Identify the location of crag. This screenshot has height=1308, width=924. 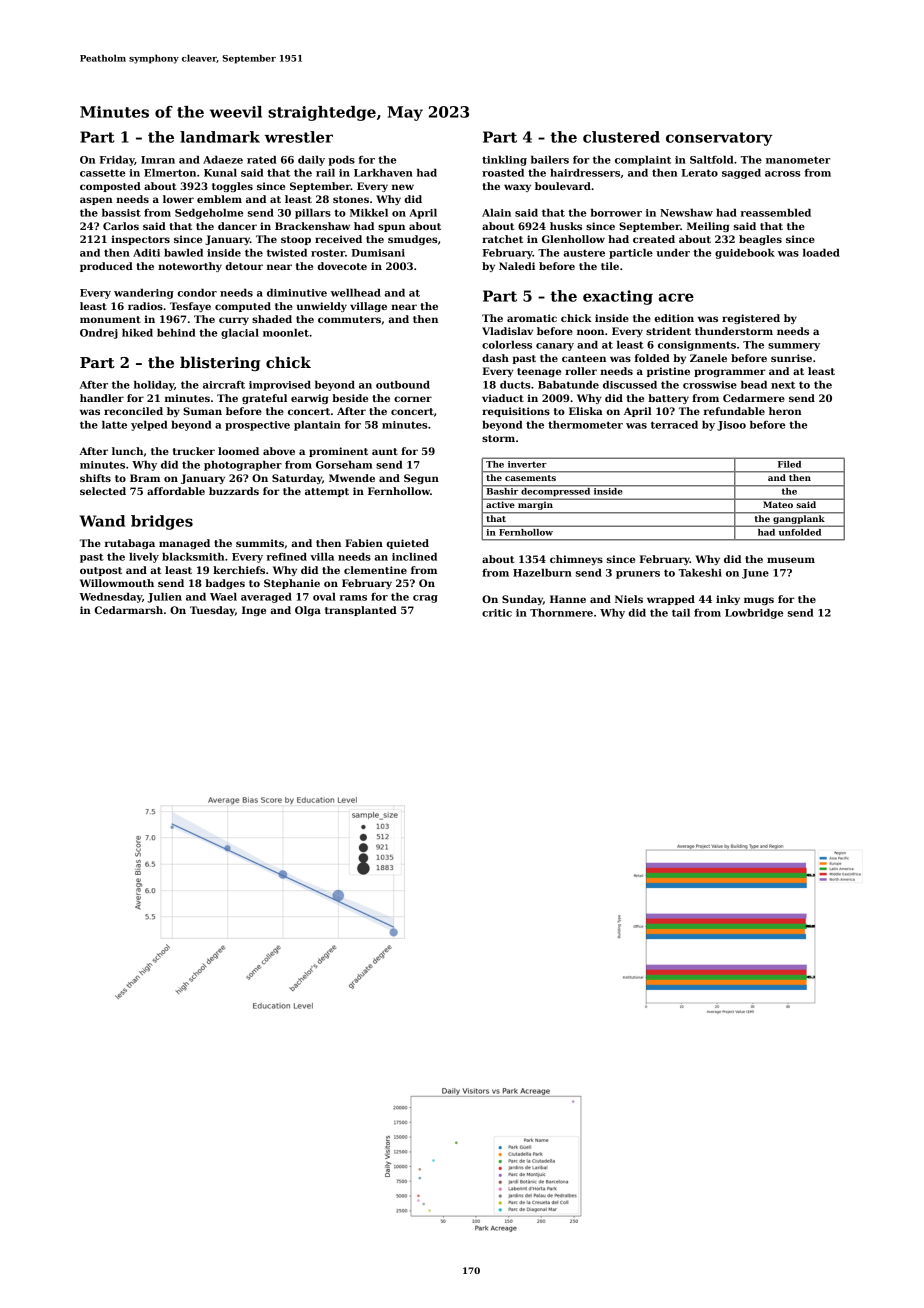
(425, 599).
